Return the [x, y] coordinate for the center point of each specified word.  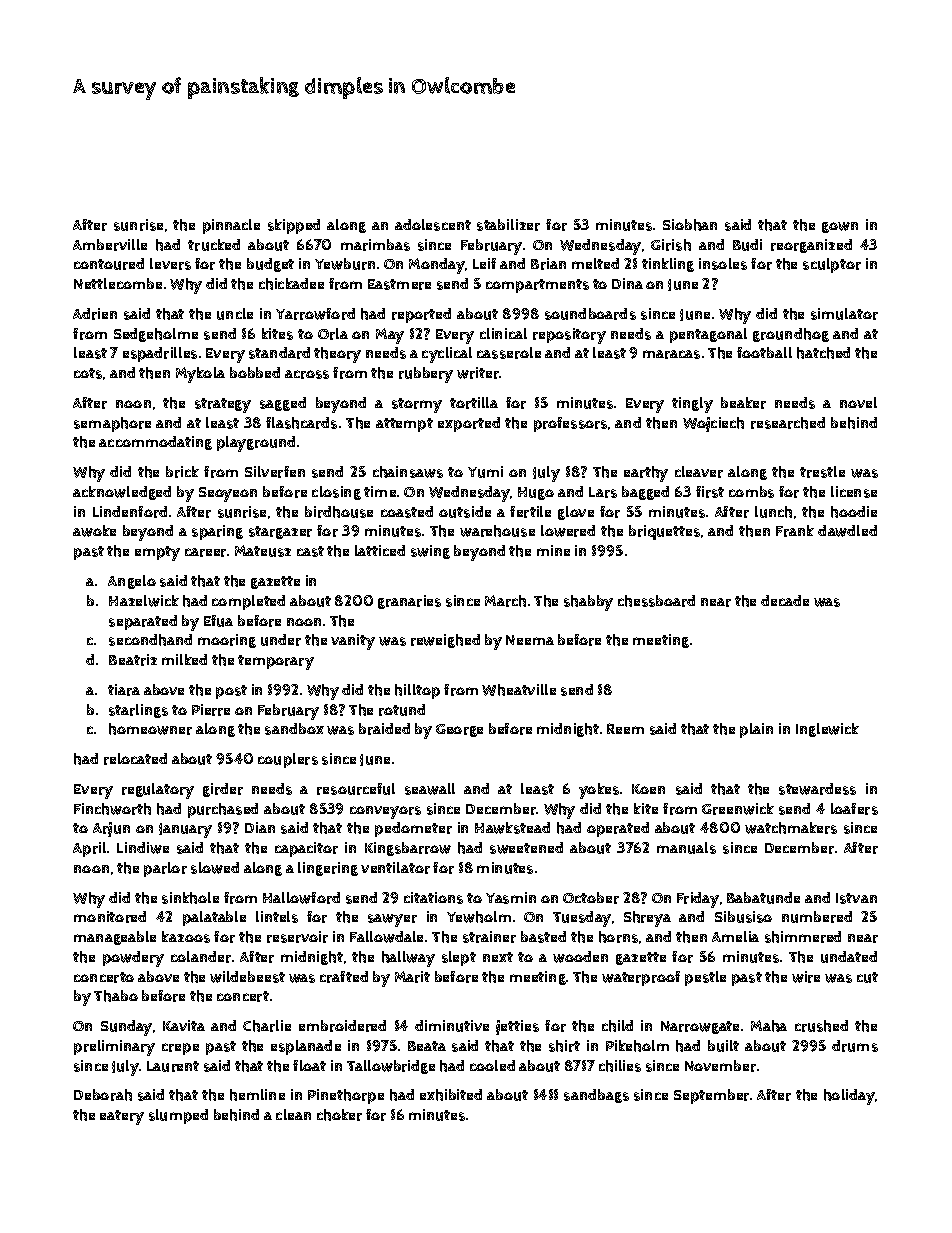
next [498, 957]
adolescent [433, 225]
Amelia [735, 936]
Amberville [110, 245]
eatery [122, 1117]
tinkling [668, 265]
